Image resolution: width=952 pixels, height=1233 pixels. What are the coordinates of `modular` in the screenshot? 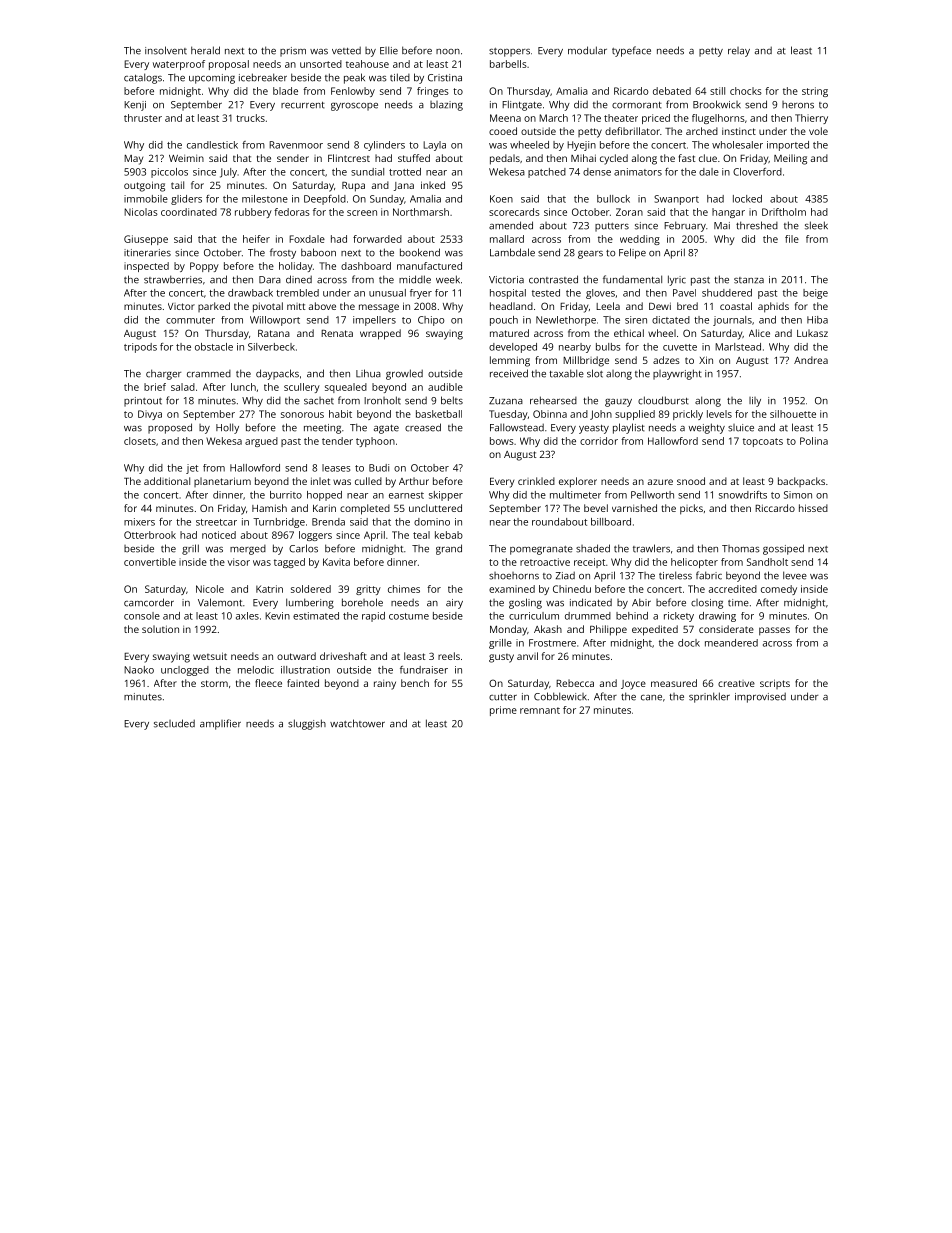 It's located at (587, 50).
